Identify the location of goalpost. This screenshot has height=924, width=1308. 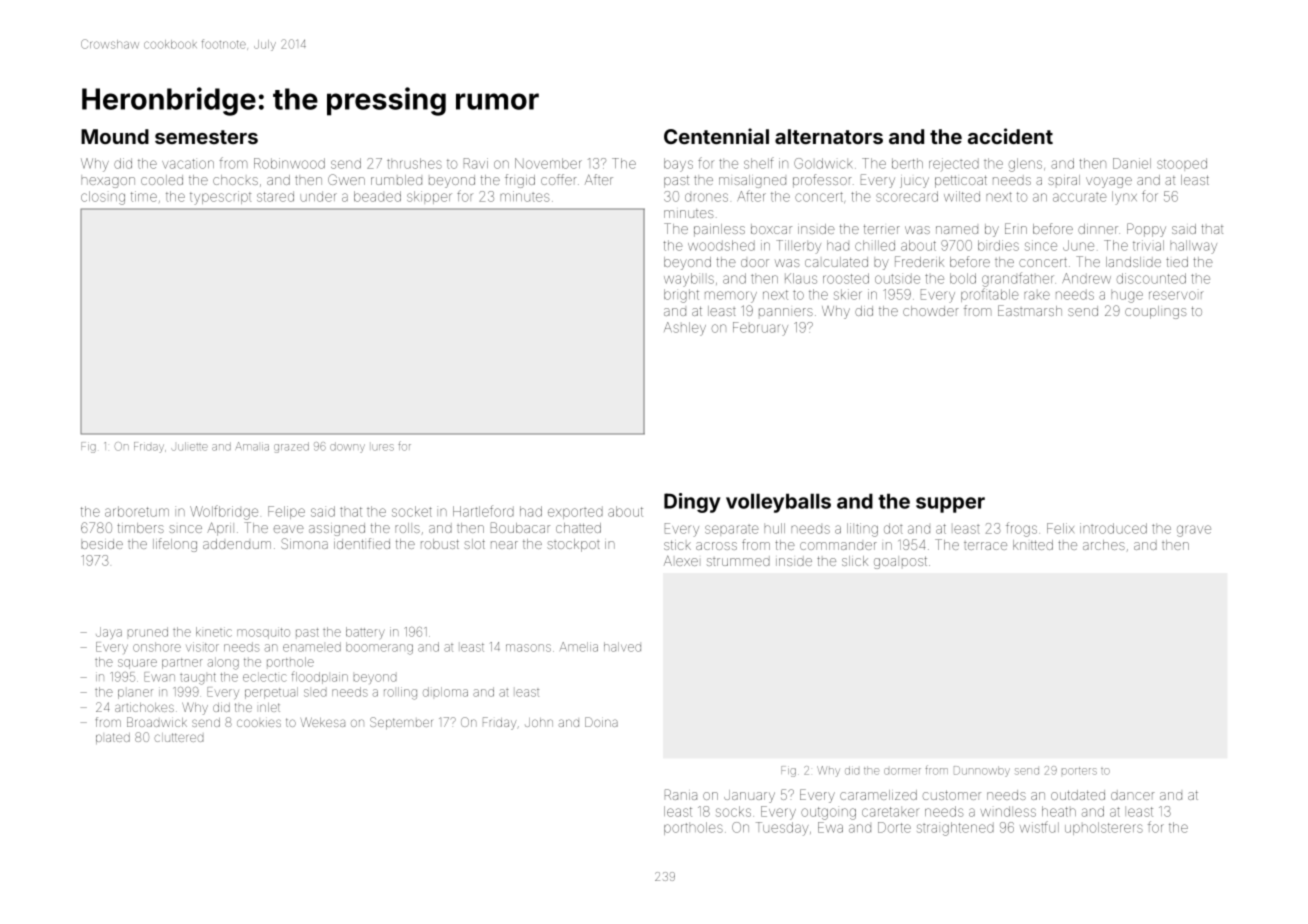
(900, 562).
